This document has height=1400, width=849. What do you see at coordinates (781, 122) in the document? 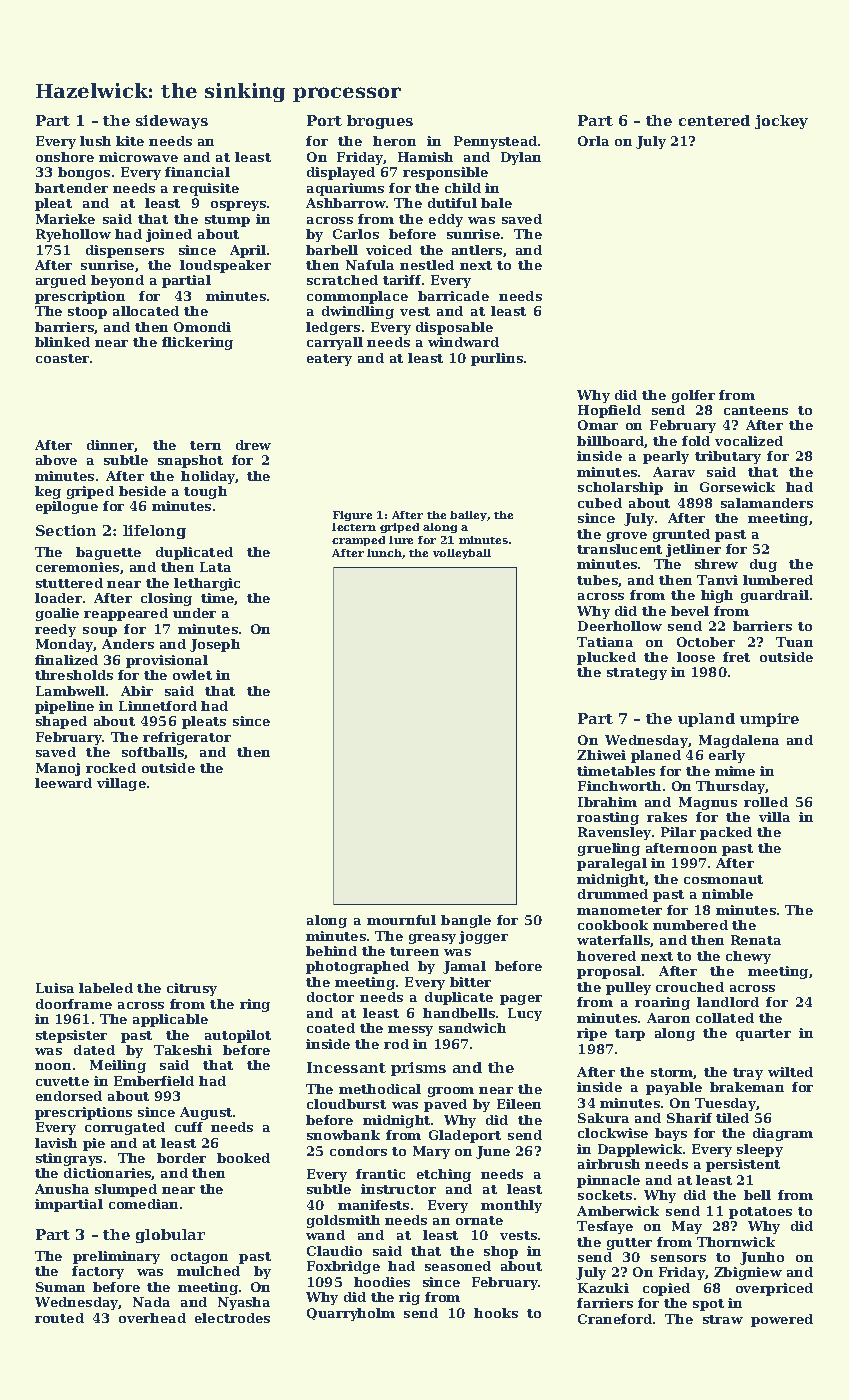
I see `jockey` at bounding box center [781, 122].
